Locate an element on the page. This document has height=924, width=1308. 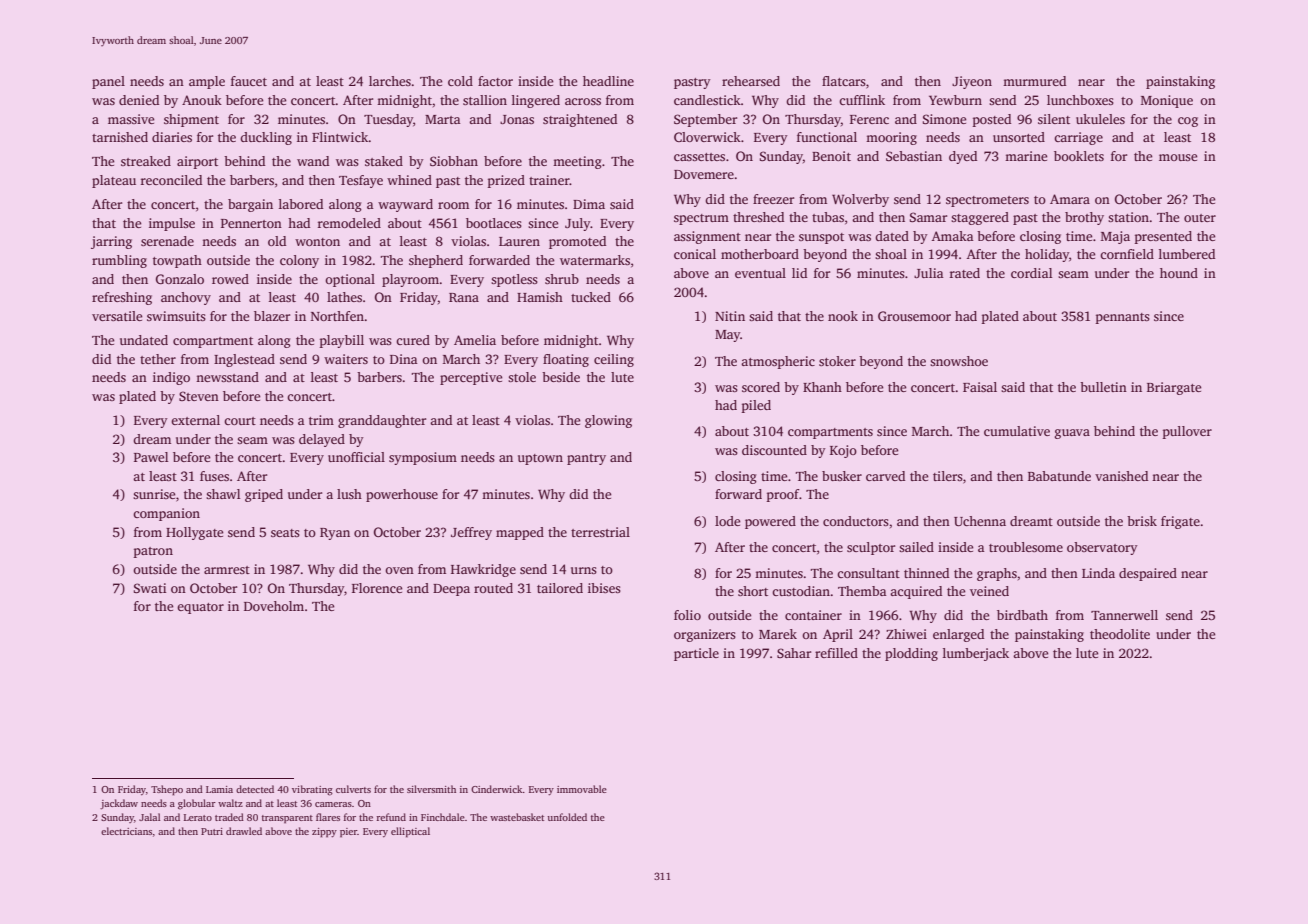
flatcars is located at coordinates (844, 81).
